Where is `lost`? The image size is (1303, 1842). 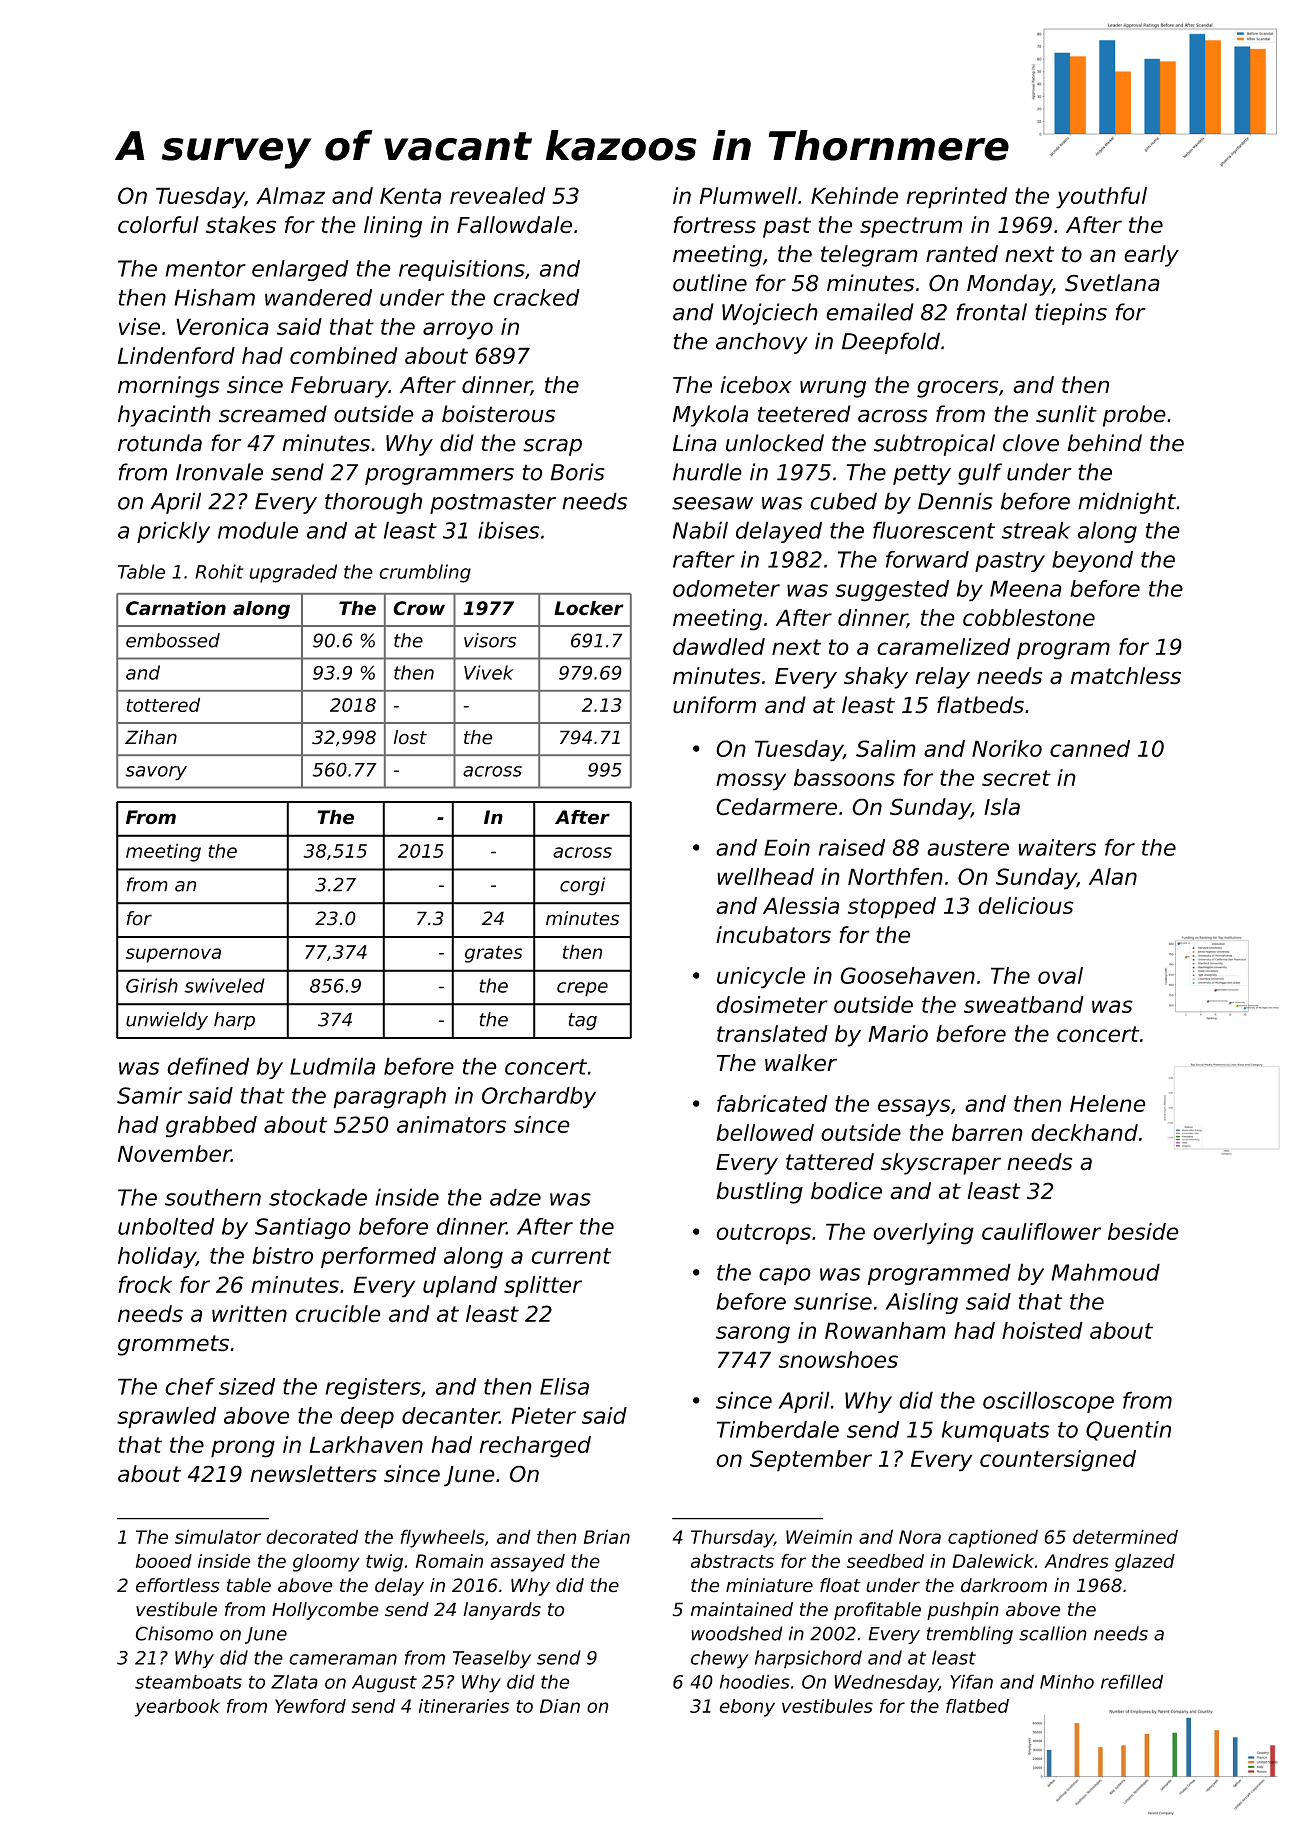
lost is located at coordinates (410, 737).
